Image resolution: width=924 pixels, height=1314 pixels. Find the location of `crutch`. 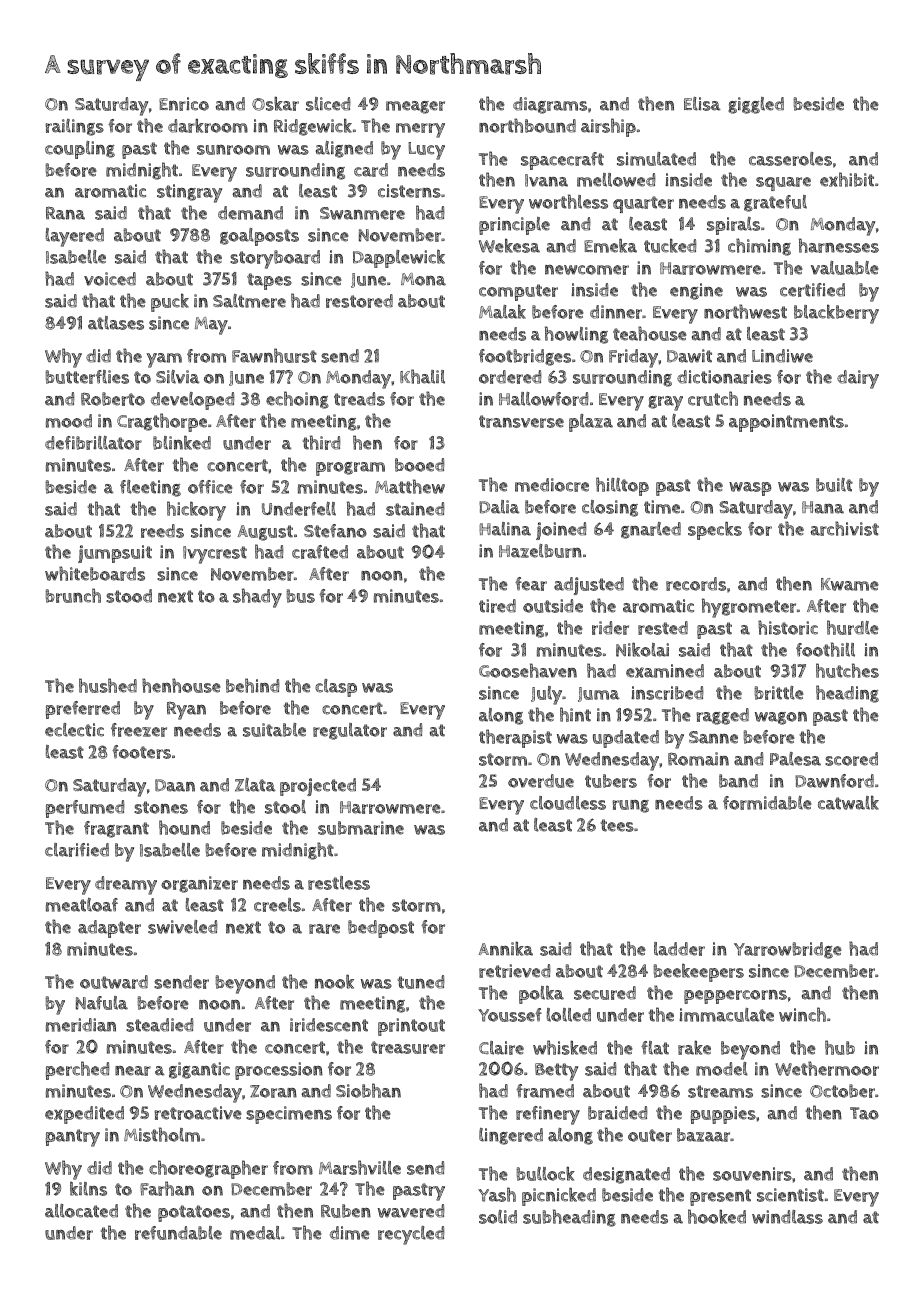

crutch is located at coordinates (713, 398).
